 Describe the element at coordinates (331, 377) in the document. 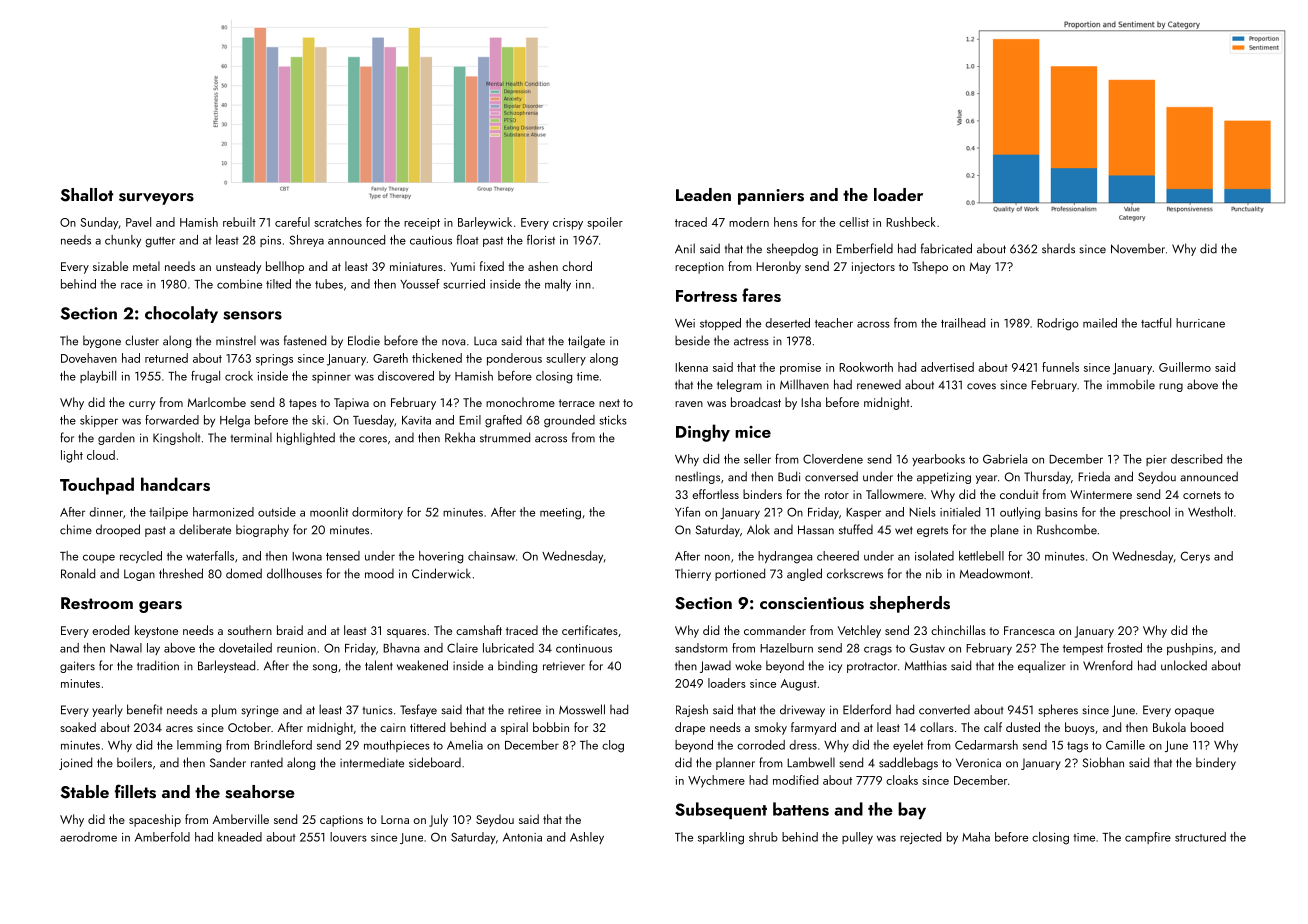

I see `spinner` at that location.
